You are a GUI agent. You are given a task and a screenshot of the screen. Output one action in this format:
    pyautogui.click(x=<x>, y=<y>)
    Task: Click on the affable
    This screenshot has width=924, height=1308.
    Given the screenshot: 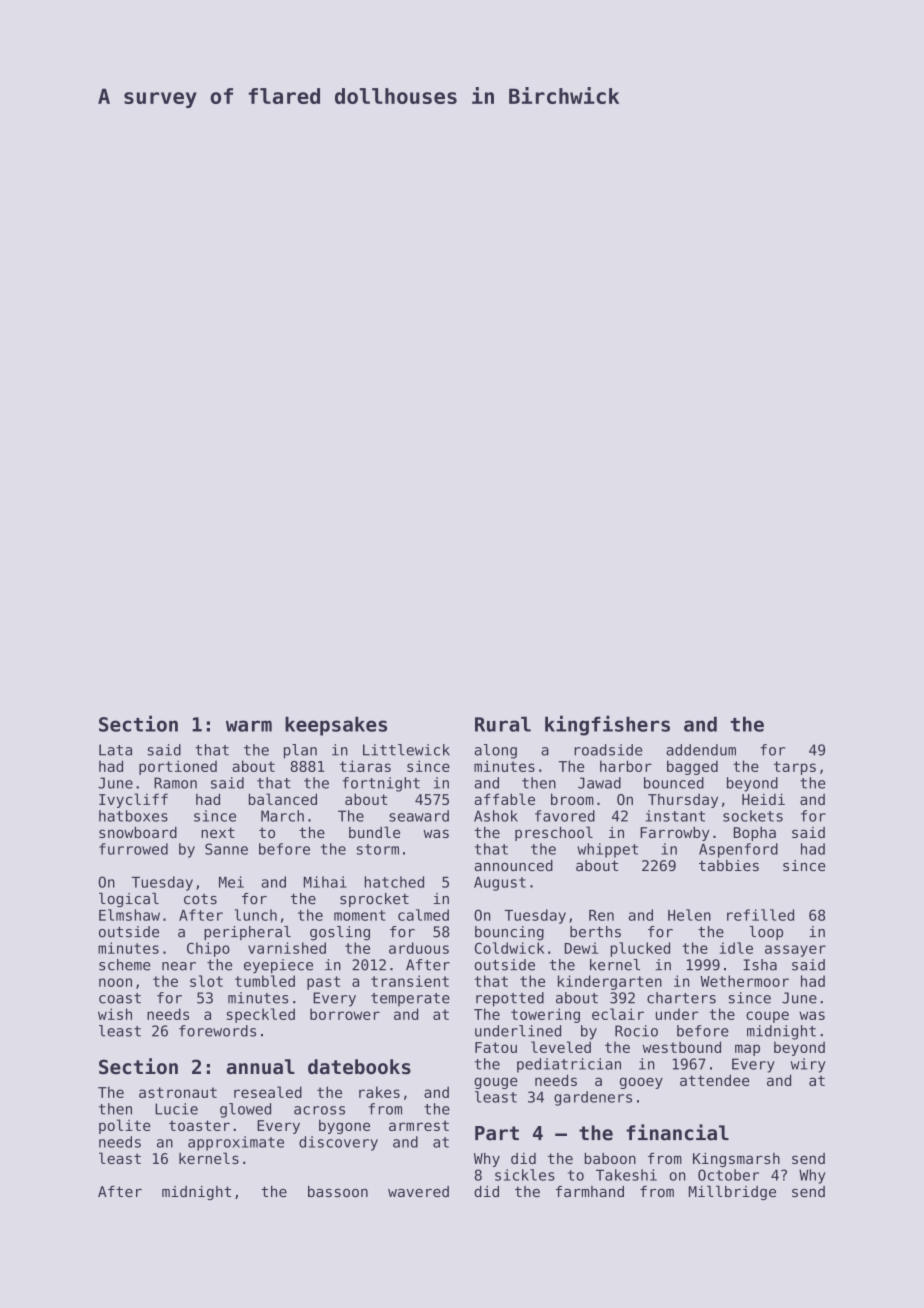 What is the action you would take?
    pyautogui.click(x=505, y=799)
